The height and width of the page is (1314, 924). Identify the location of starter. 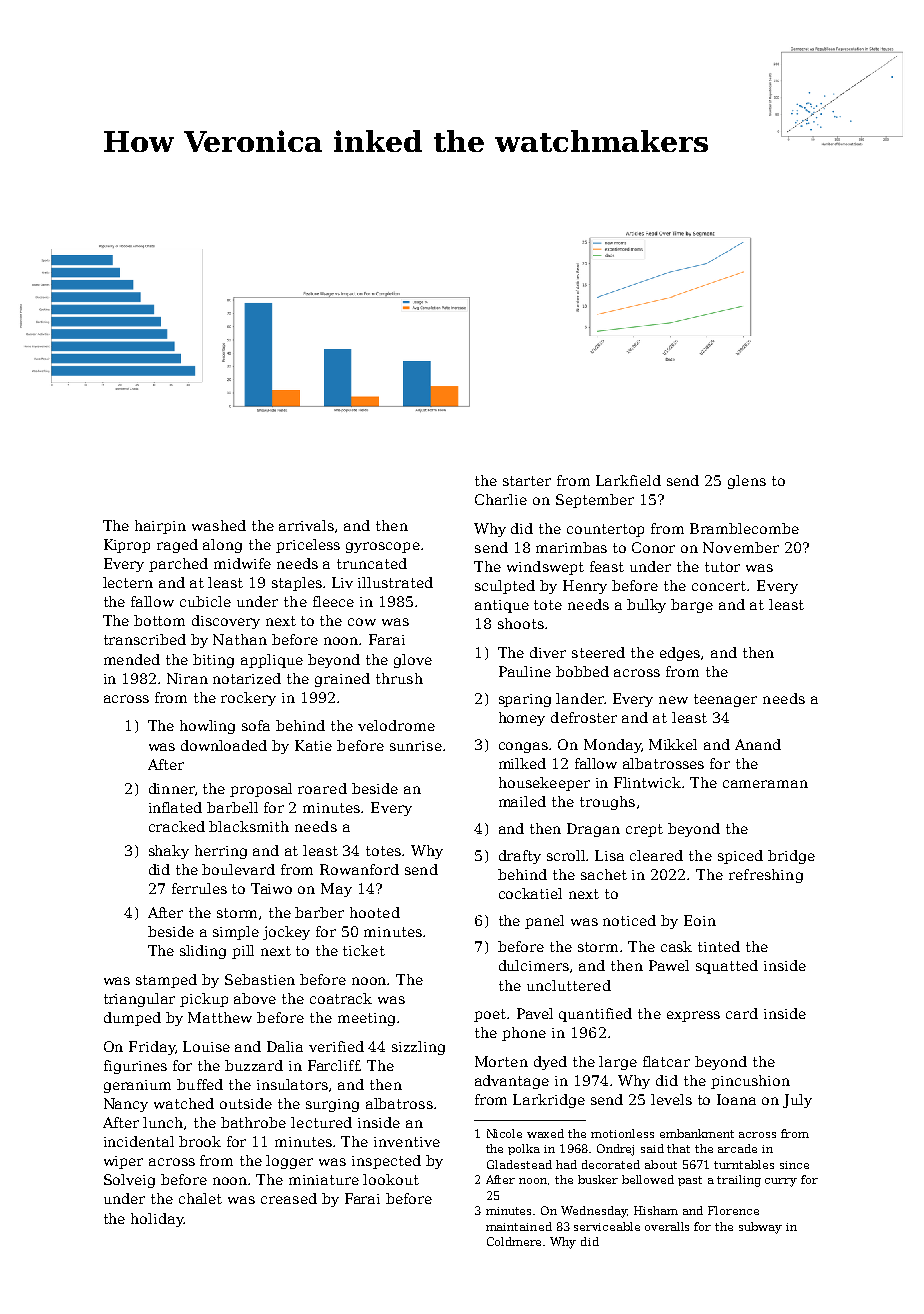
(527, 481).
